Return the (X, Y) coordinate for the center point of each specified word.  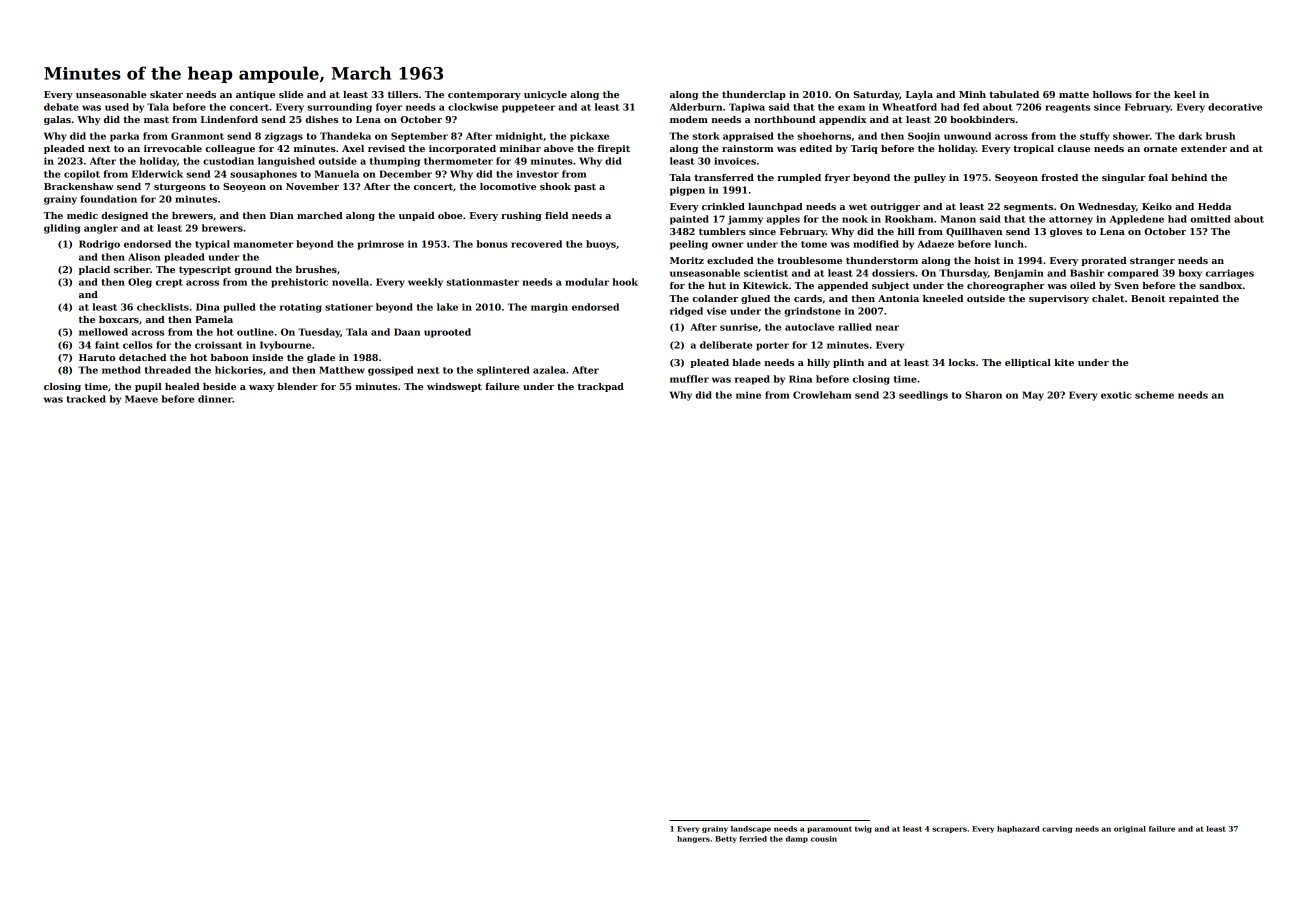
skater (166, 94)
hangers (693, 839)
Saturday (877, 95)
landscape (751, 829)
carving (1057, 829)
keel (1185, 94)
